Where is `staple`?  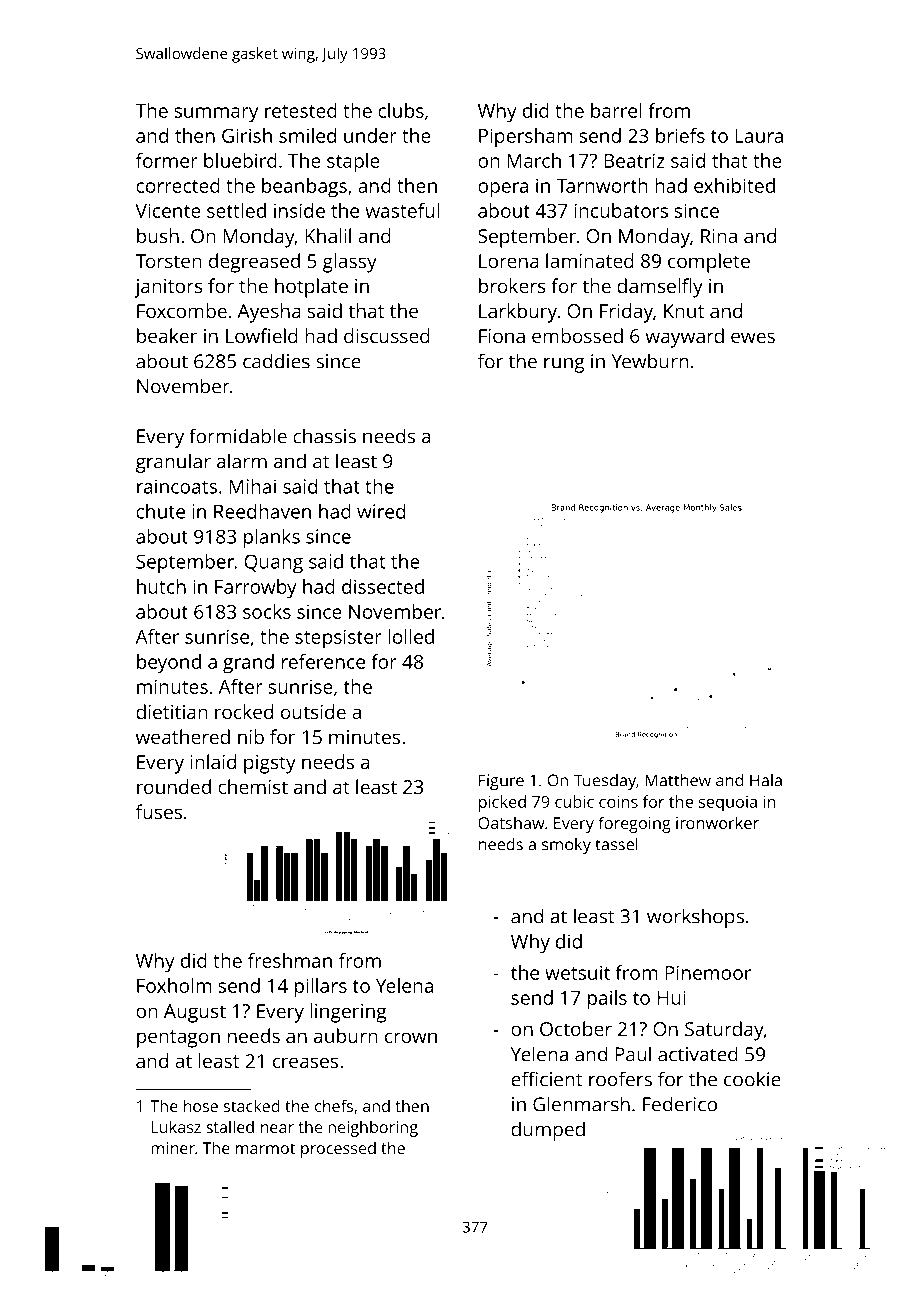 staple is located at coordinates (353, 163).
